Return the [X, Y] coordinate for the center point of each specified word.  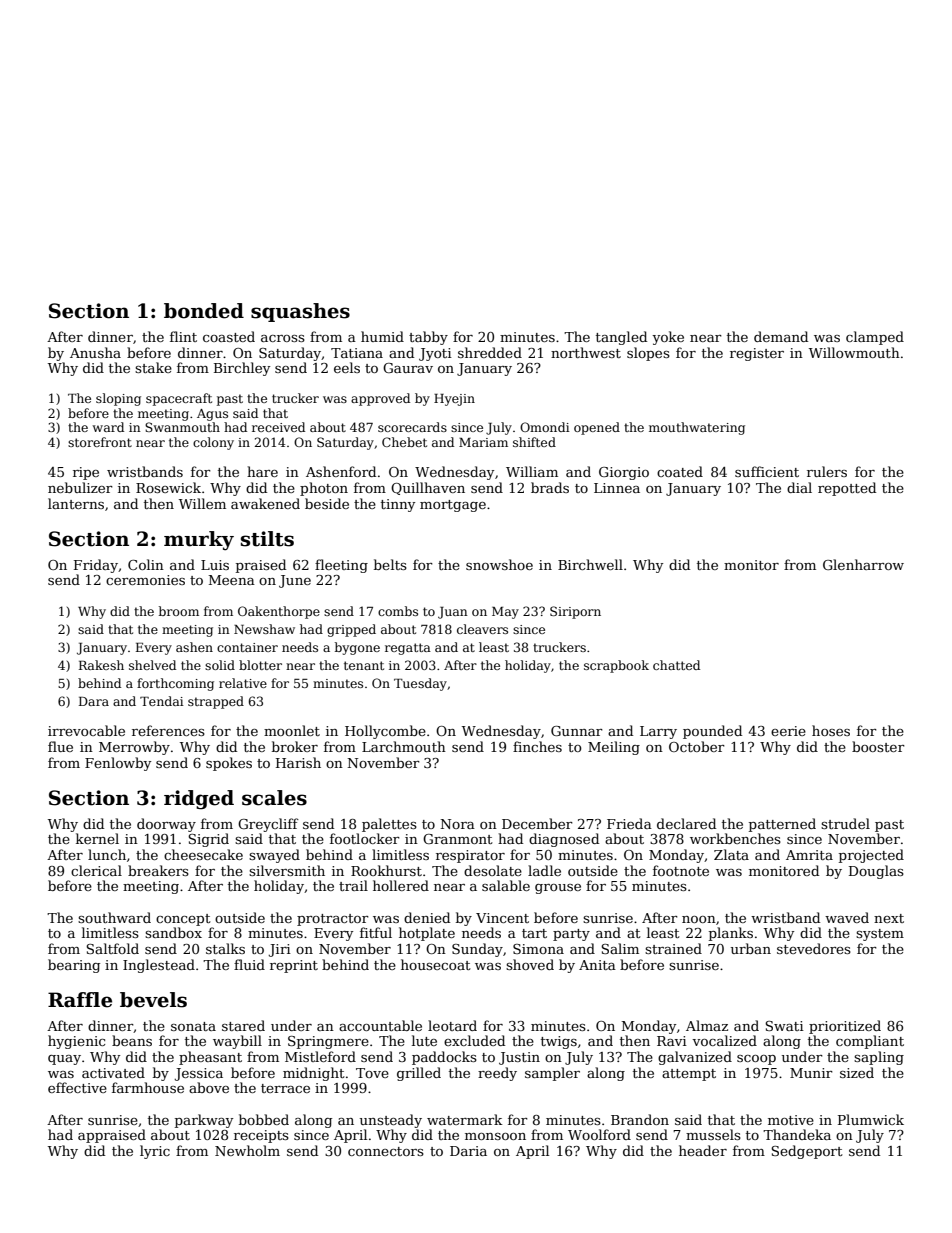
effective [77, 1087]
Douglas [876, 872]
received [278, 427]
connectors [386, 1151]
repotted [847, 489]
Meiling [614, 748]
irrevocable [86, 730]
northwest [586, 352]
